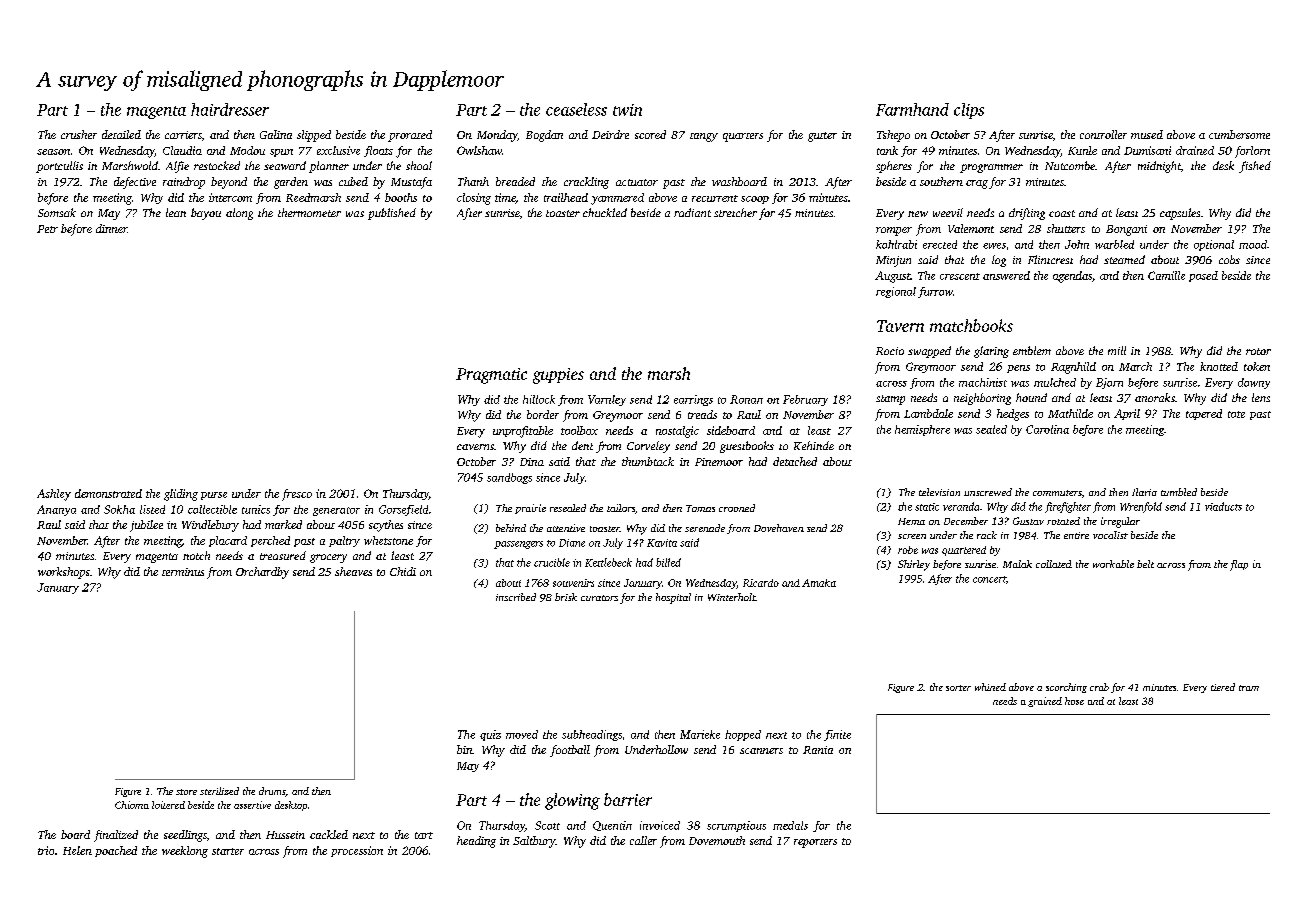 This page has height=924, width=1308. Describe the element at coordinates (116, 851) in the page. I see `poached` at that location.
